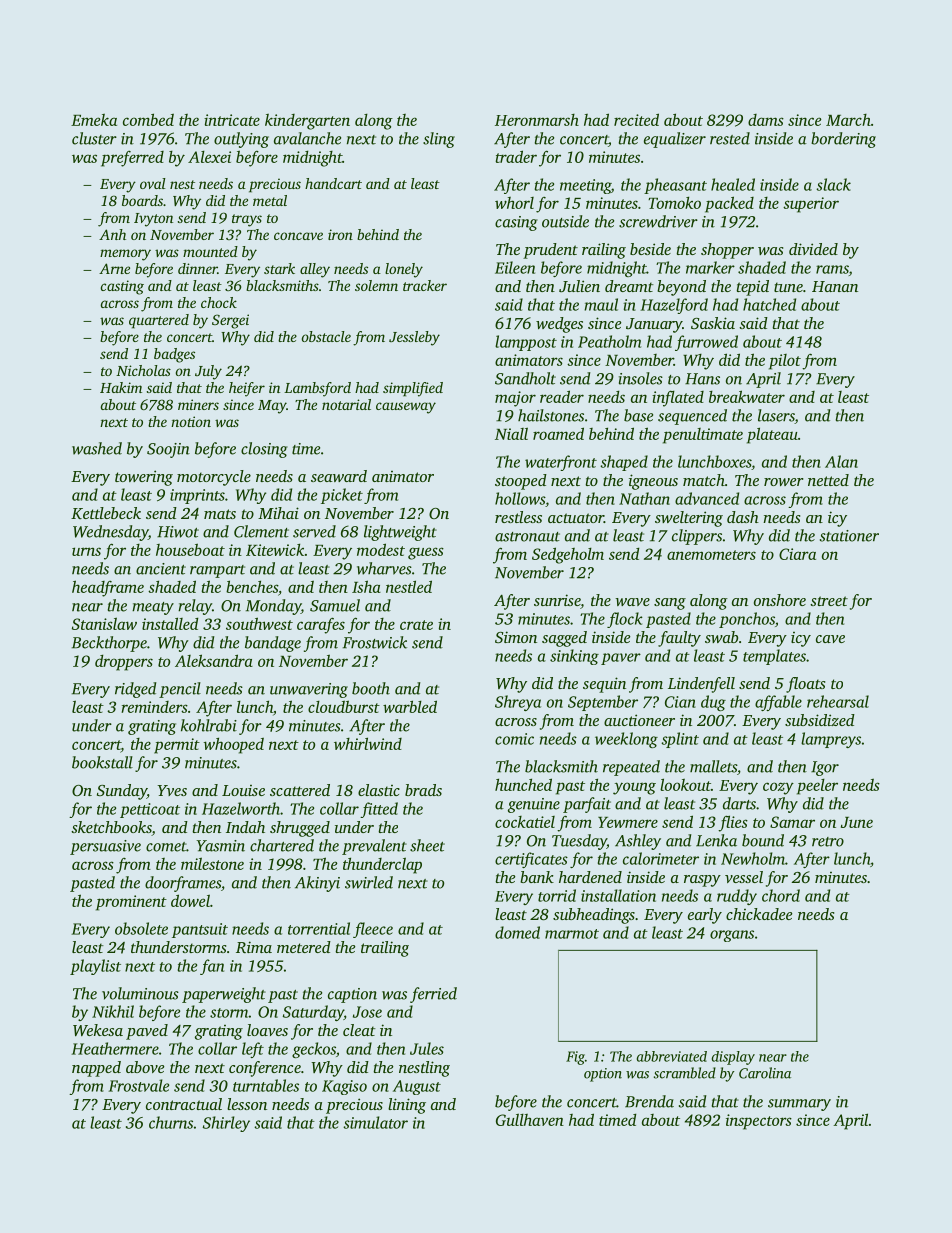 Image resolution: width=952 pixels, height=1233 pixels. I want to click on sling, so click(439, 140).
